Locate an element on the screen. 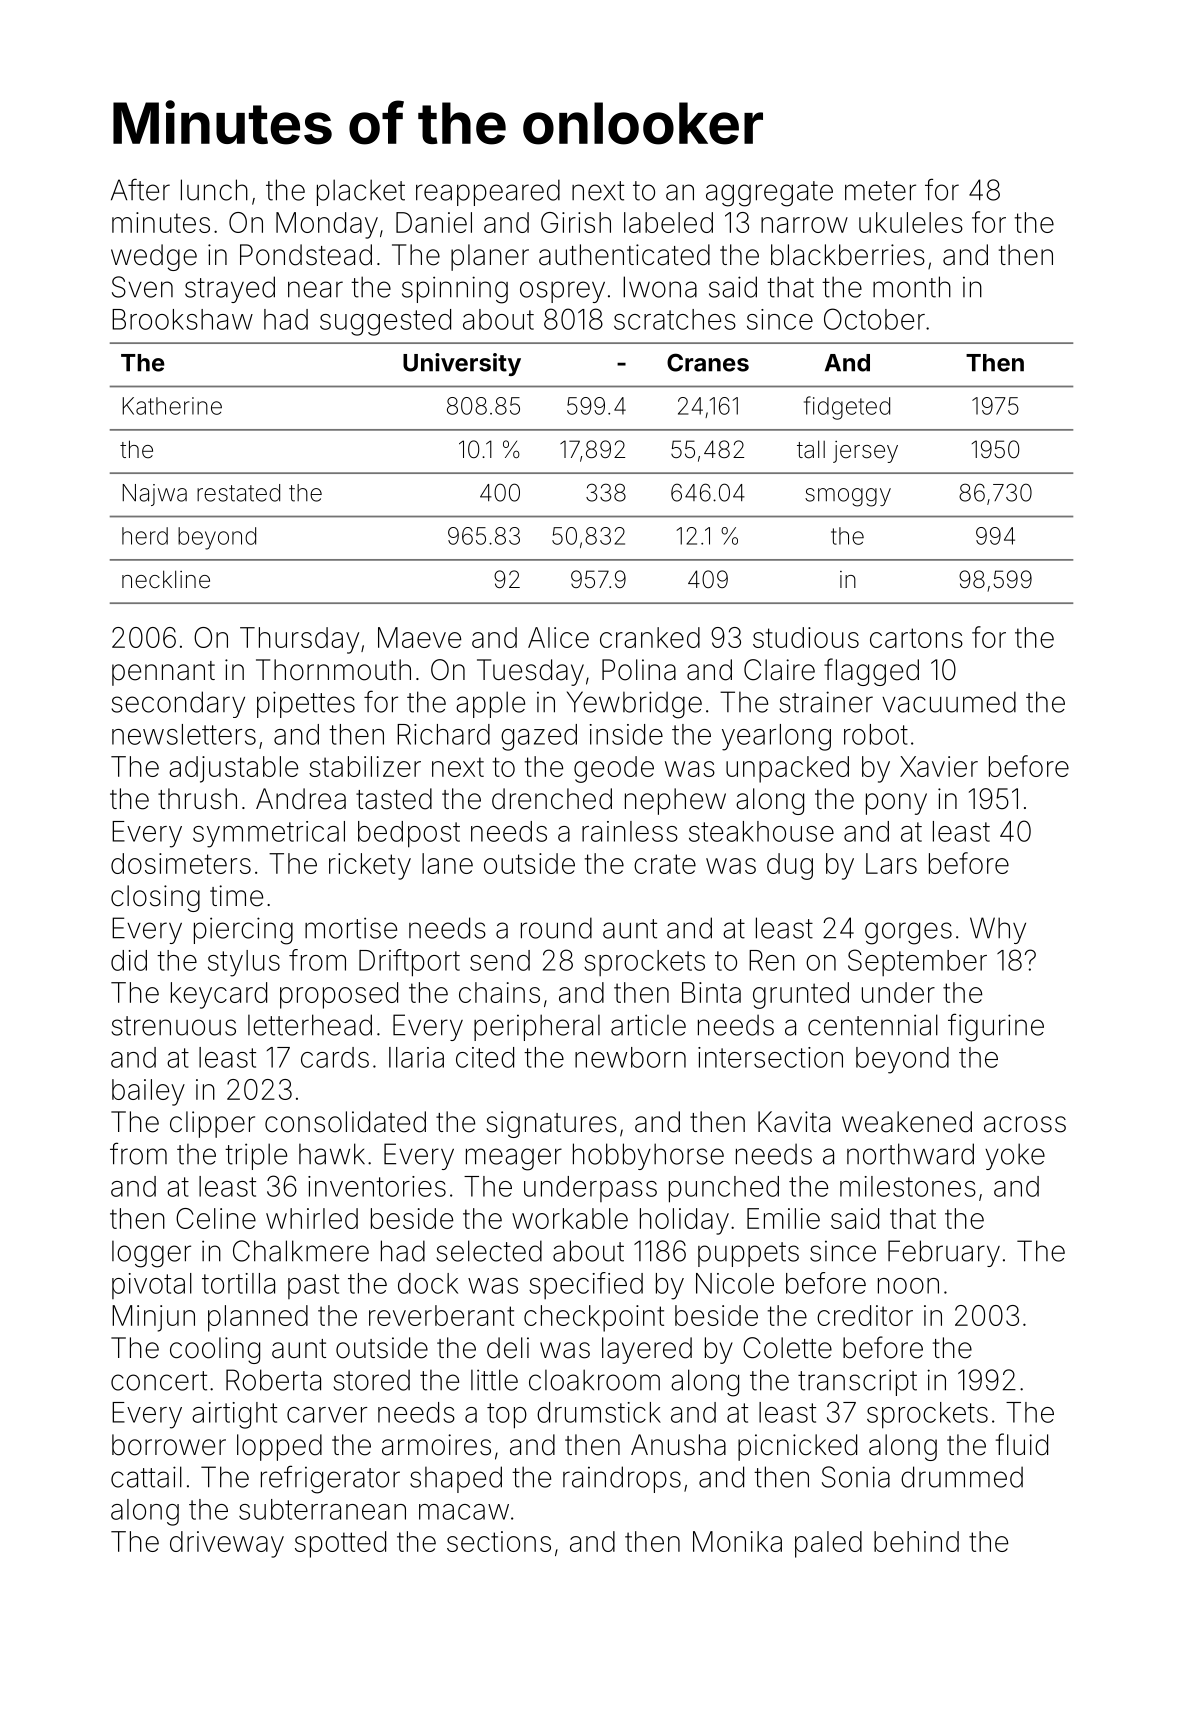 This screenshot has height=1713, width=1183. driveway is located at coordinates (227, 1544).
